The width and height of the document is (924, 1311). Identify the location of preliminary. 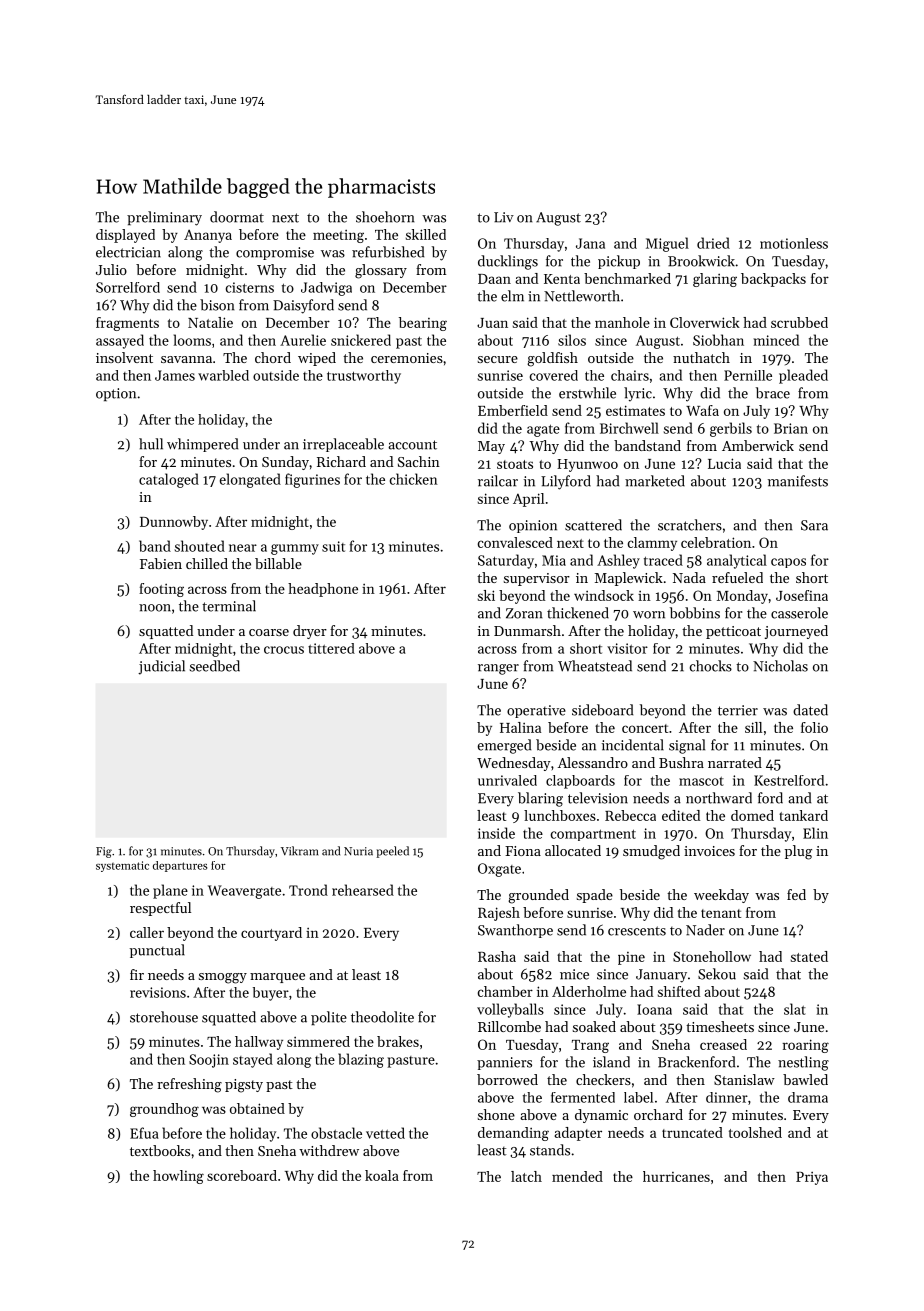
(164, 218).
